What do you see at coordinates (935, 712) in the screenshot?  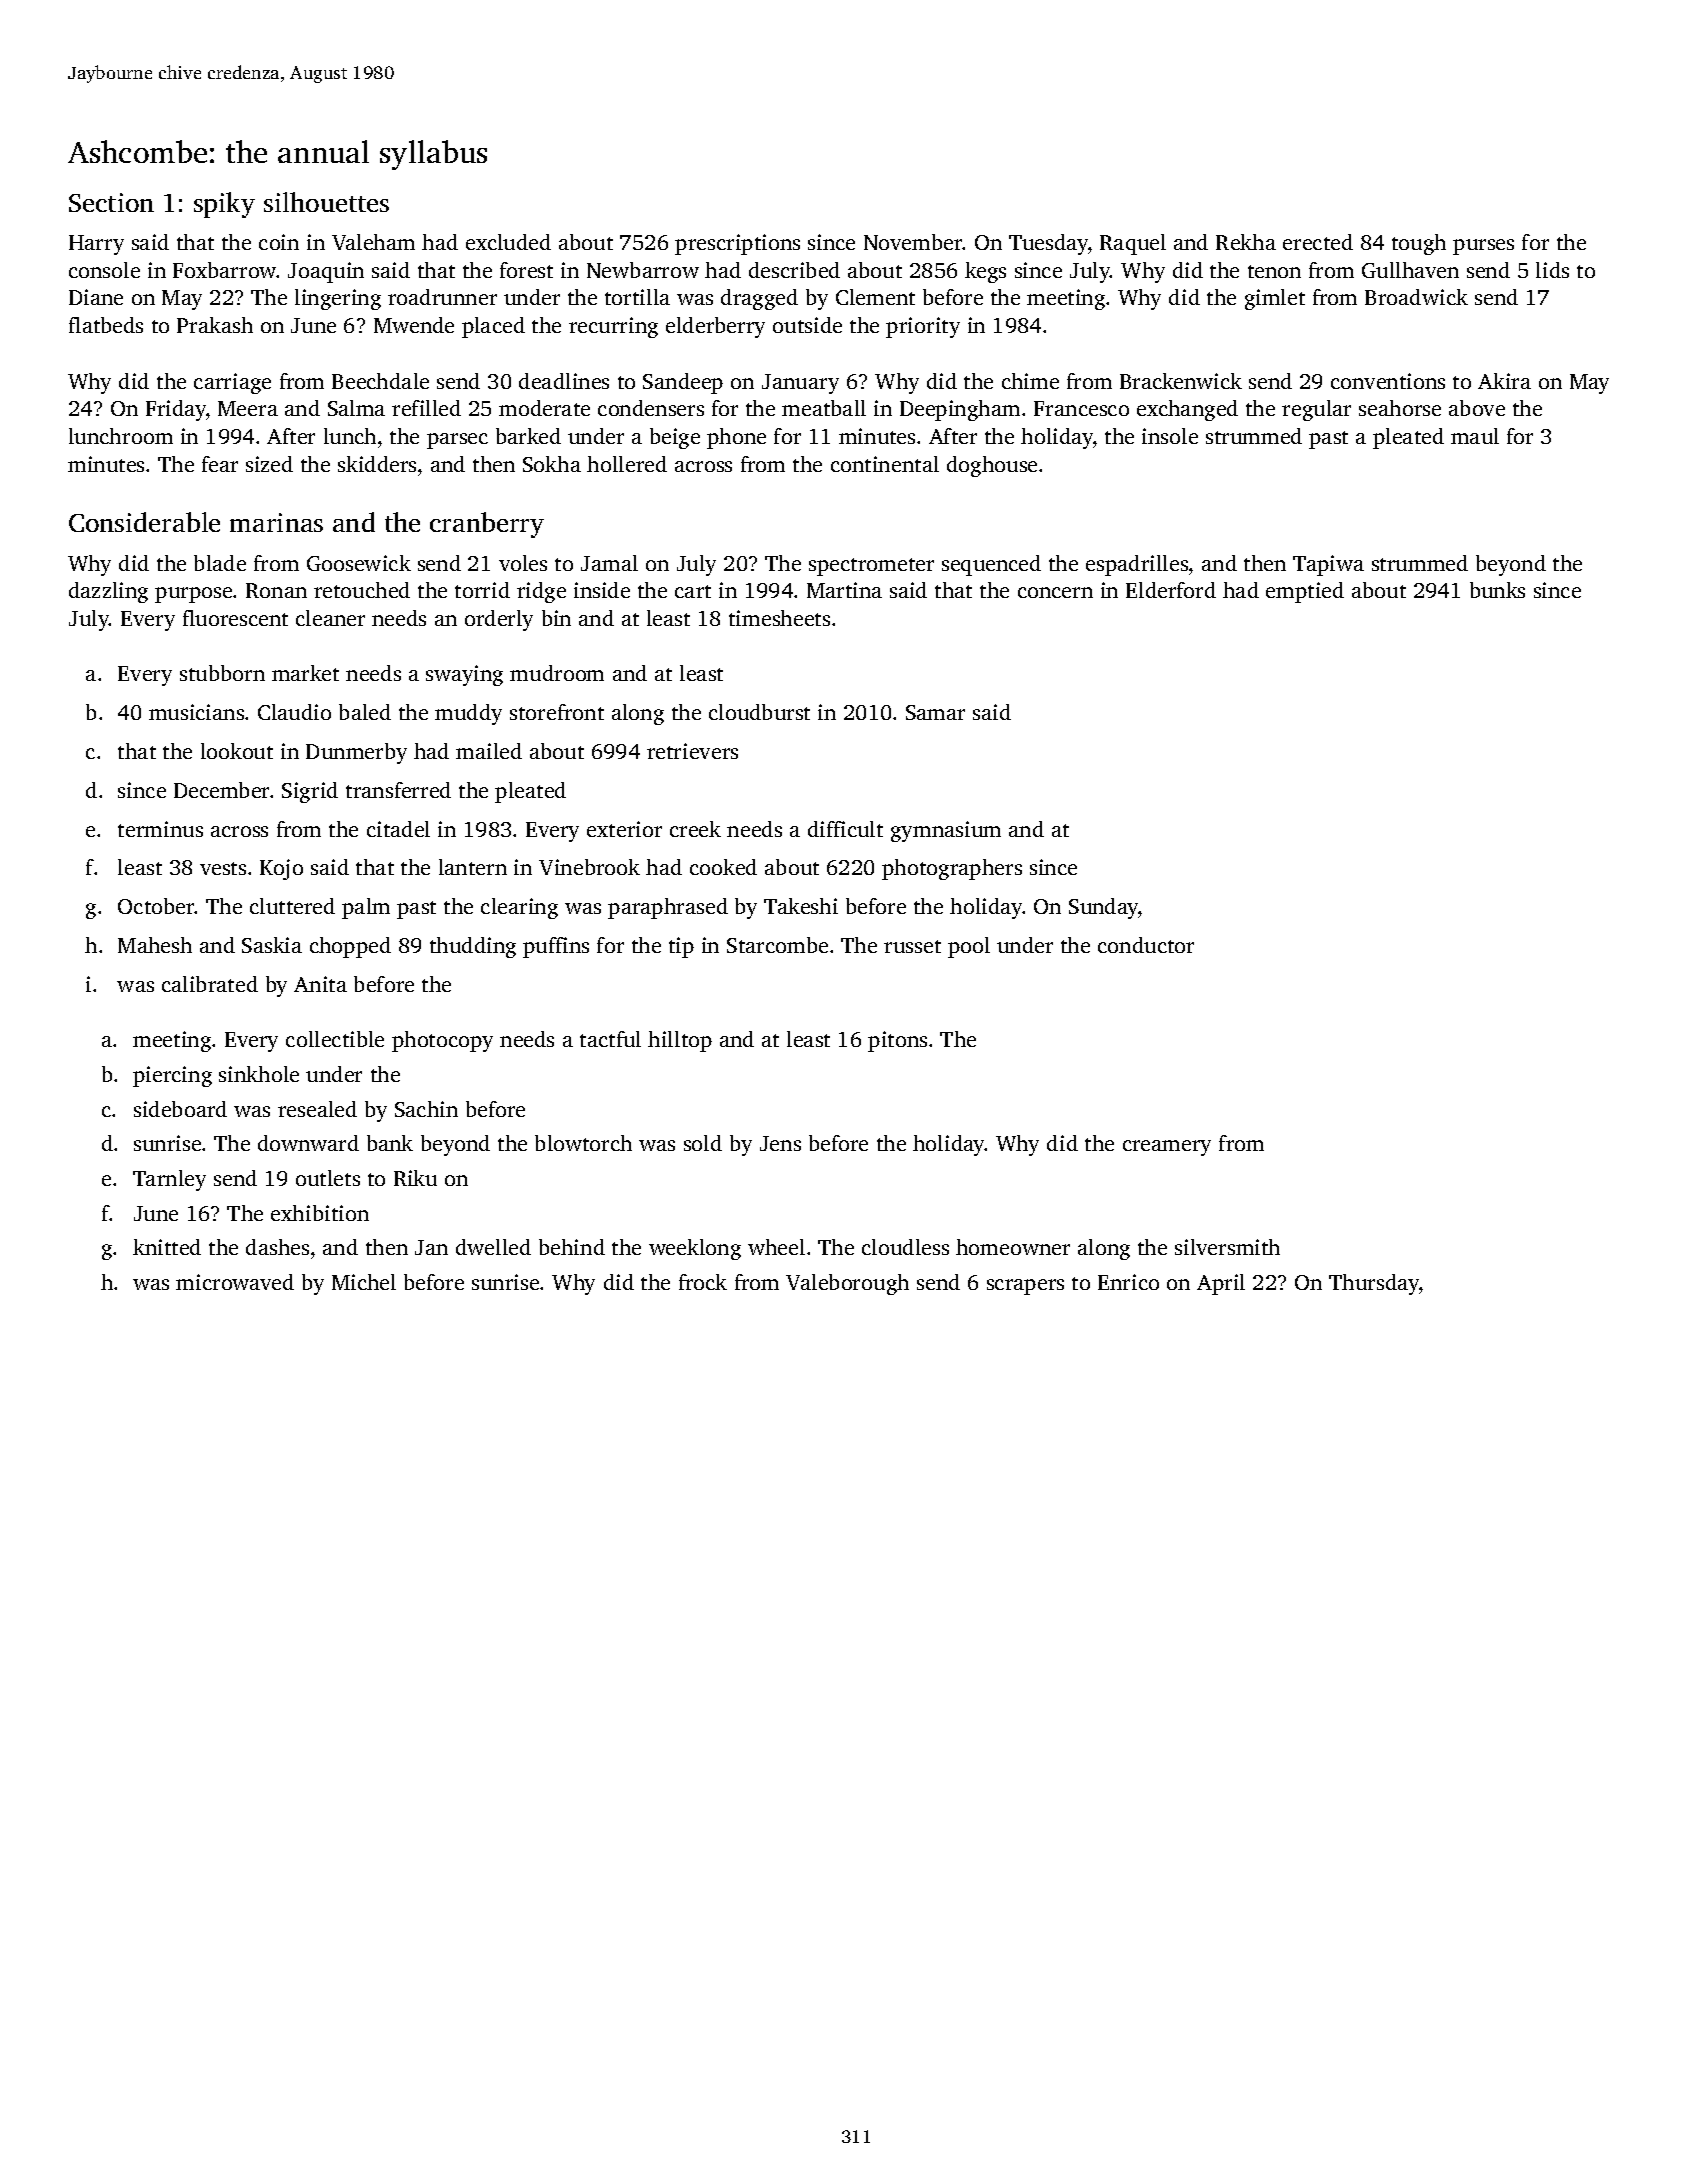 I see `Samar` at bounding box center [935, 712].
